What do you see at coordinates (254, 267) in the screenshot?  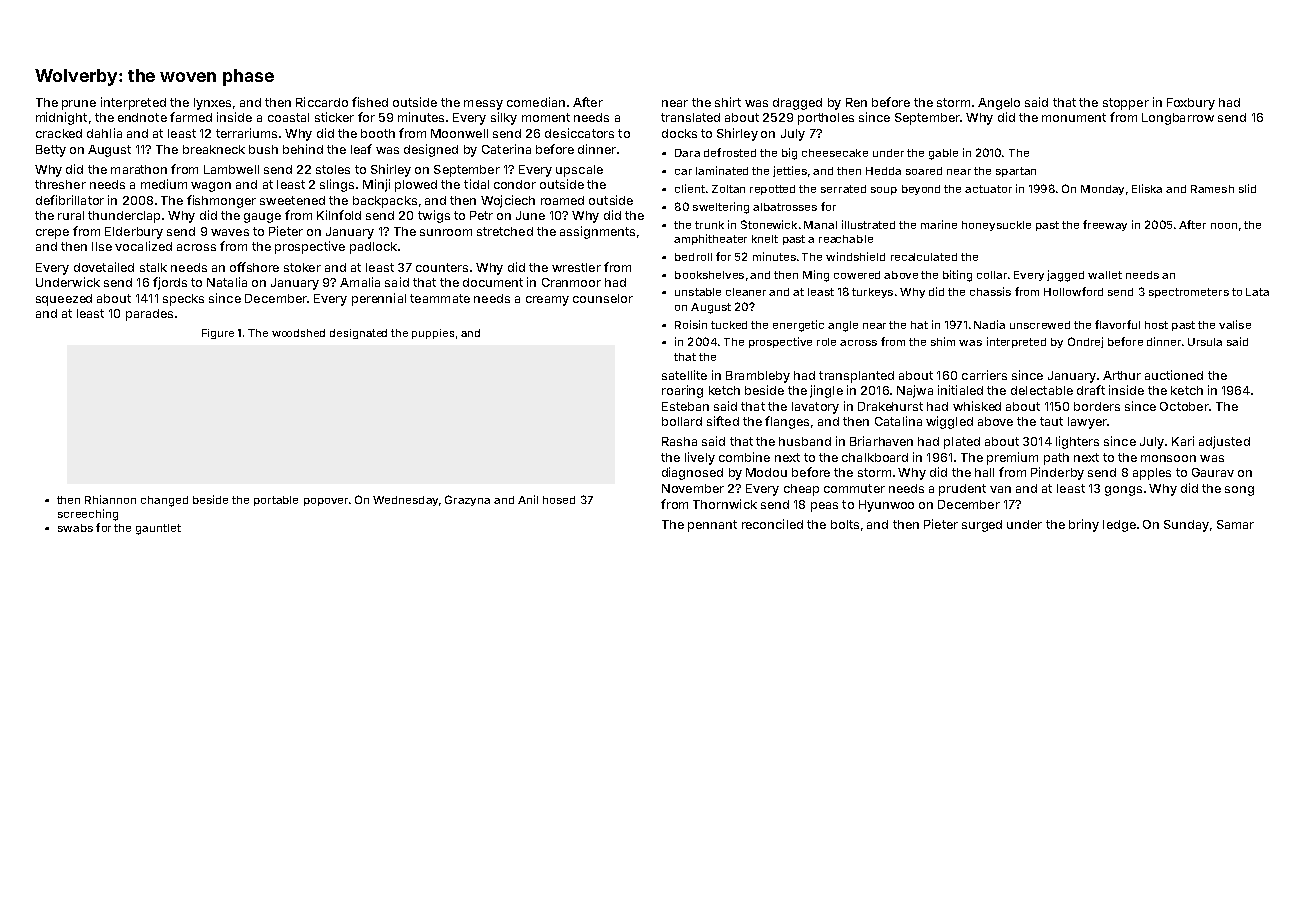 I see `offshore` at bounding box center [254, 267].
